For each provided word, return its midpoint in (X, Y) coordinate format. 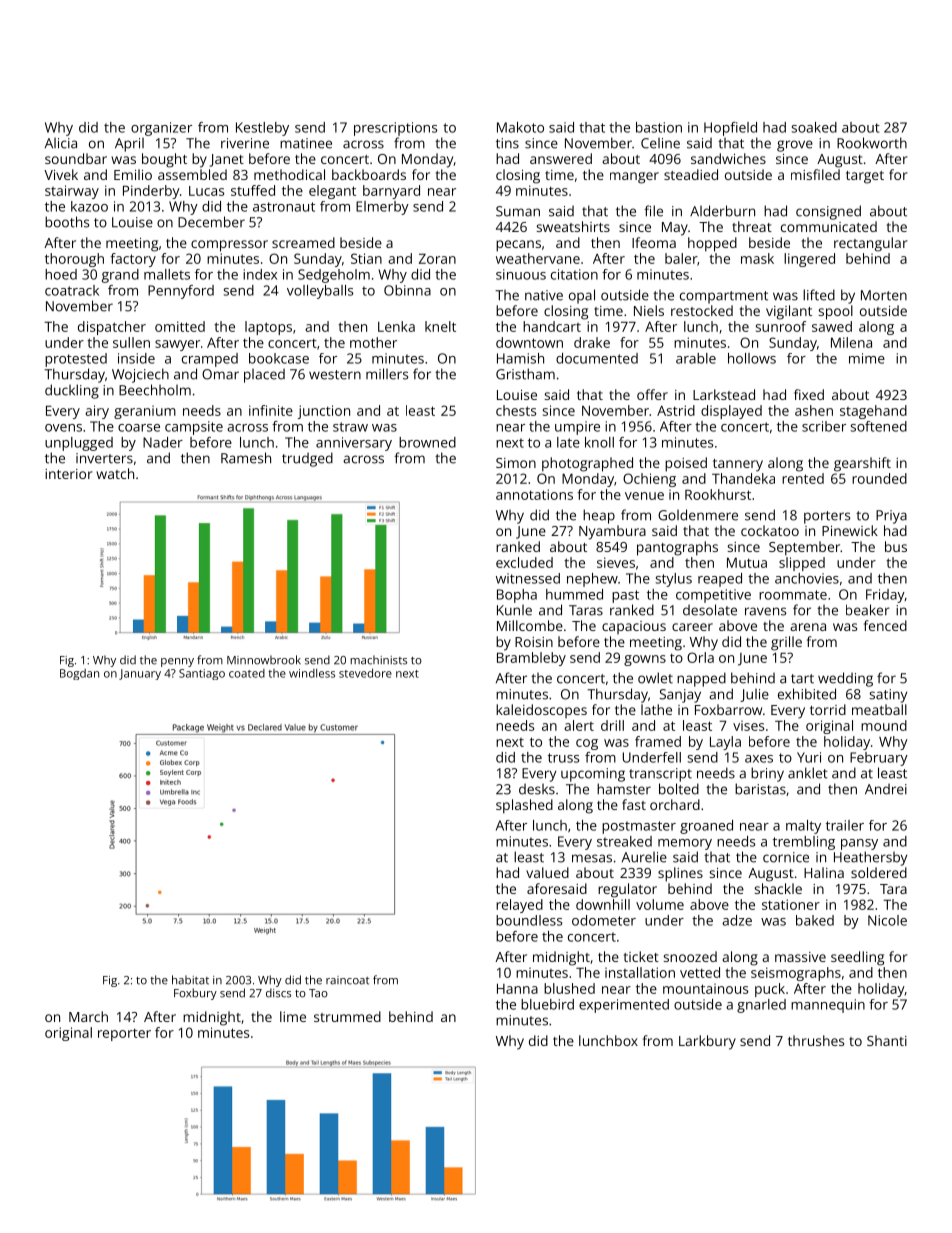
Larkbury (707, 1042)
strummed (347, 1016)
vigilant (789, 312)
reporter (124, 1034)
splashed (524, 806)
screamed (303, 242)
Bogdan (79, 674)
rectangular (871, 244)
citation (574, 274)
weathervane (538, 258)
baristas (760, 789)
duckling (72, 391)
